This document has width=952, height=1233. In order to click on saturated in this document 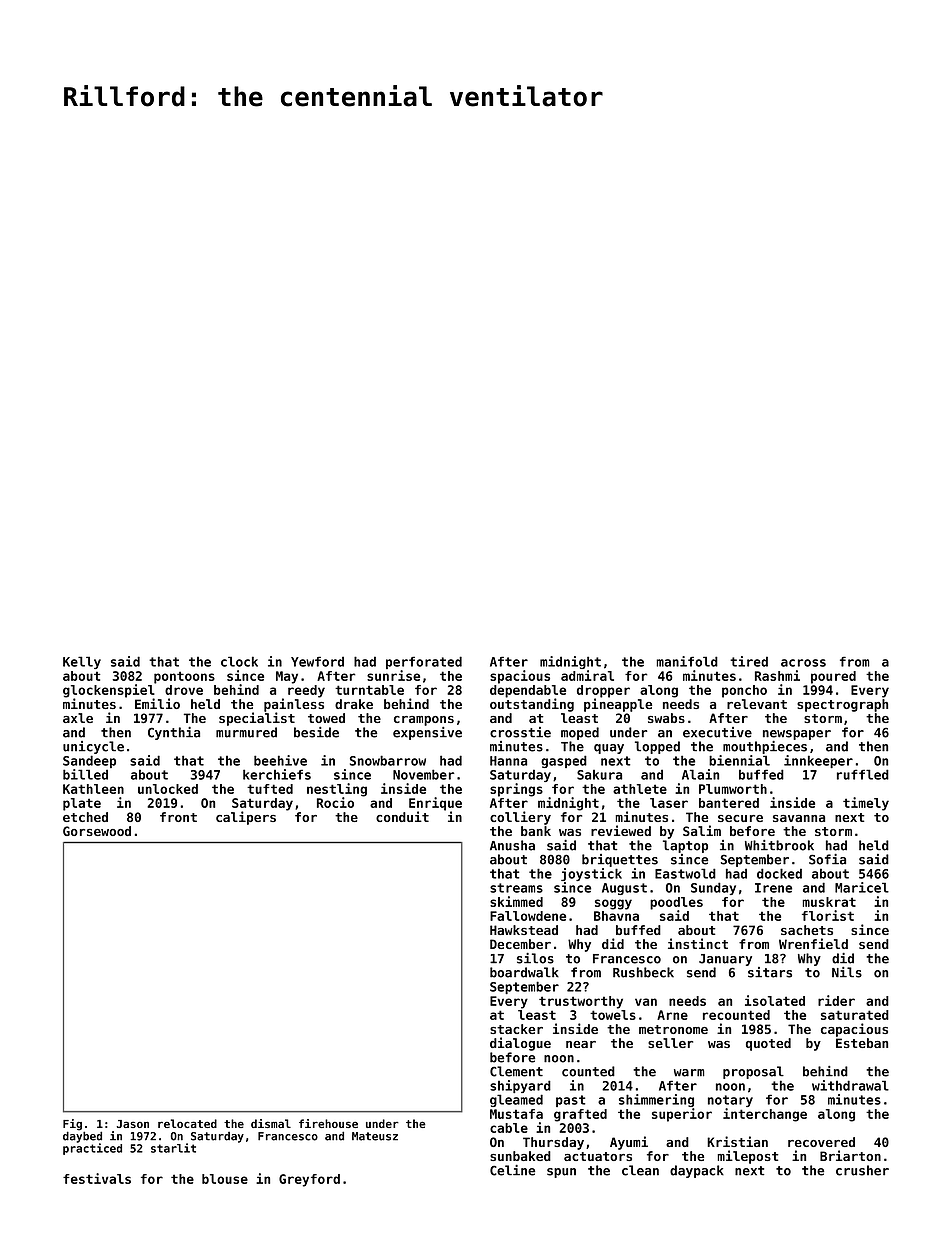, I will do `click(855, 1015)`.
